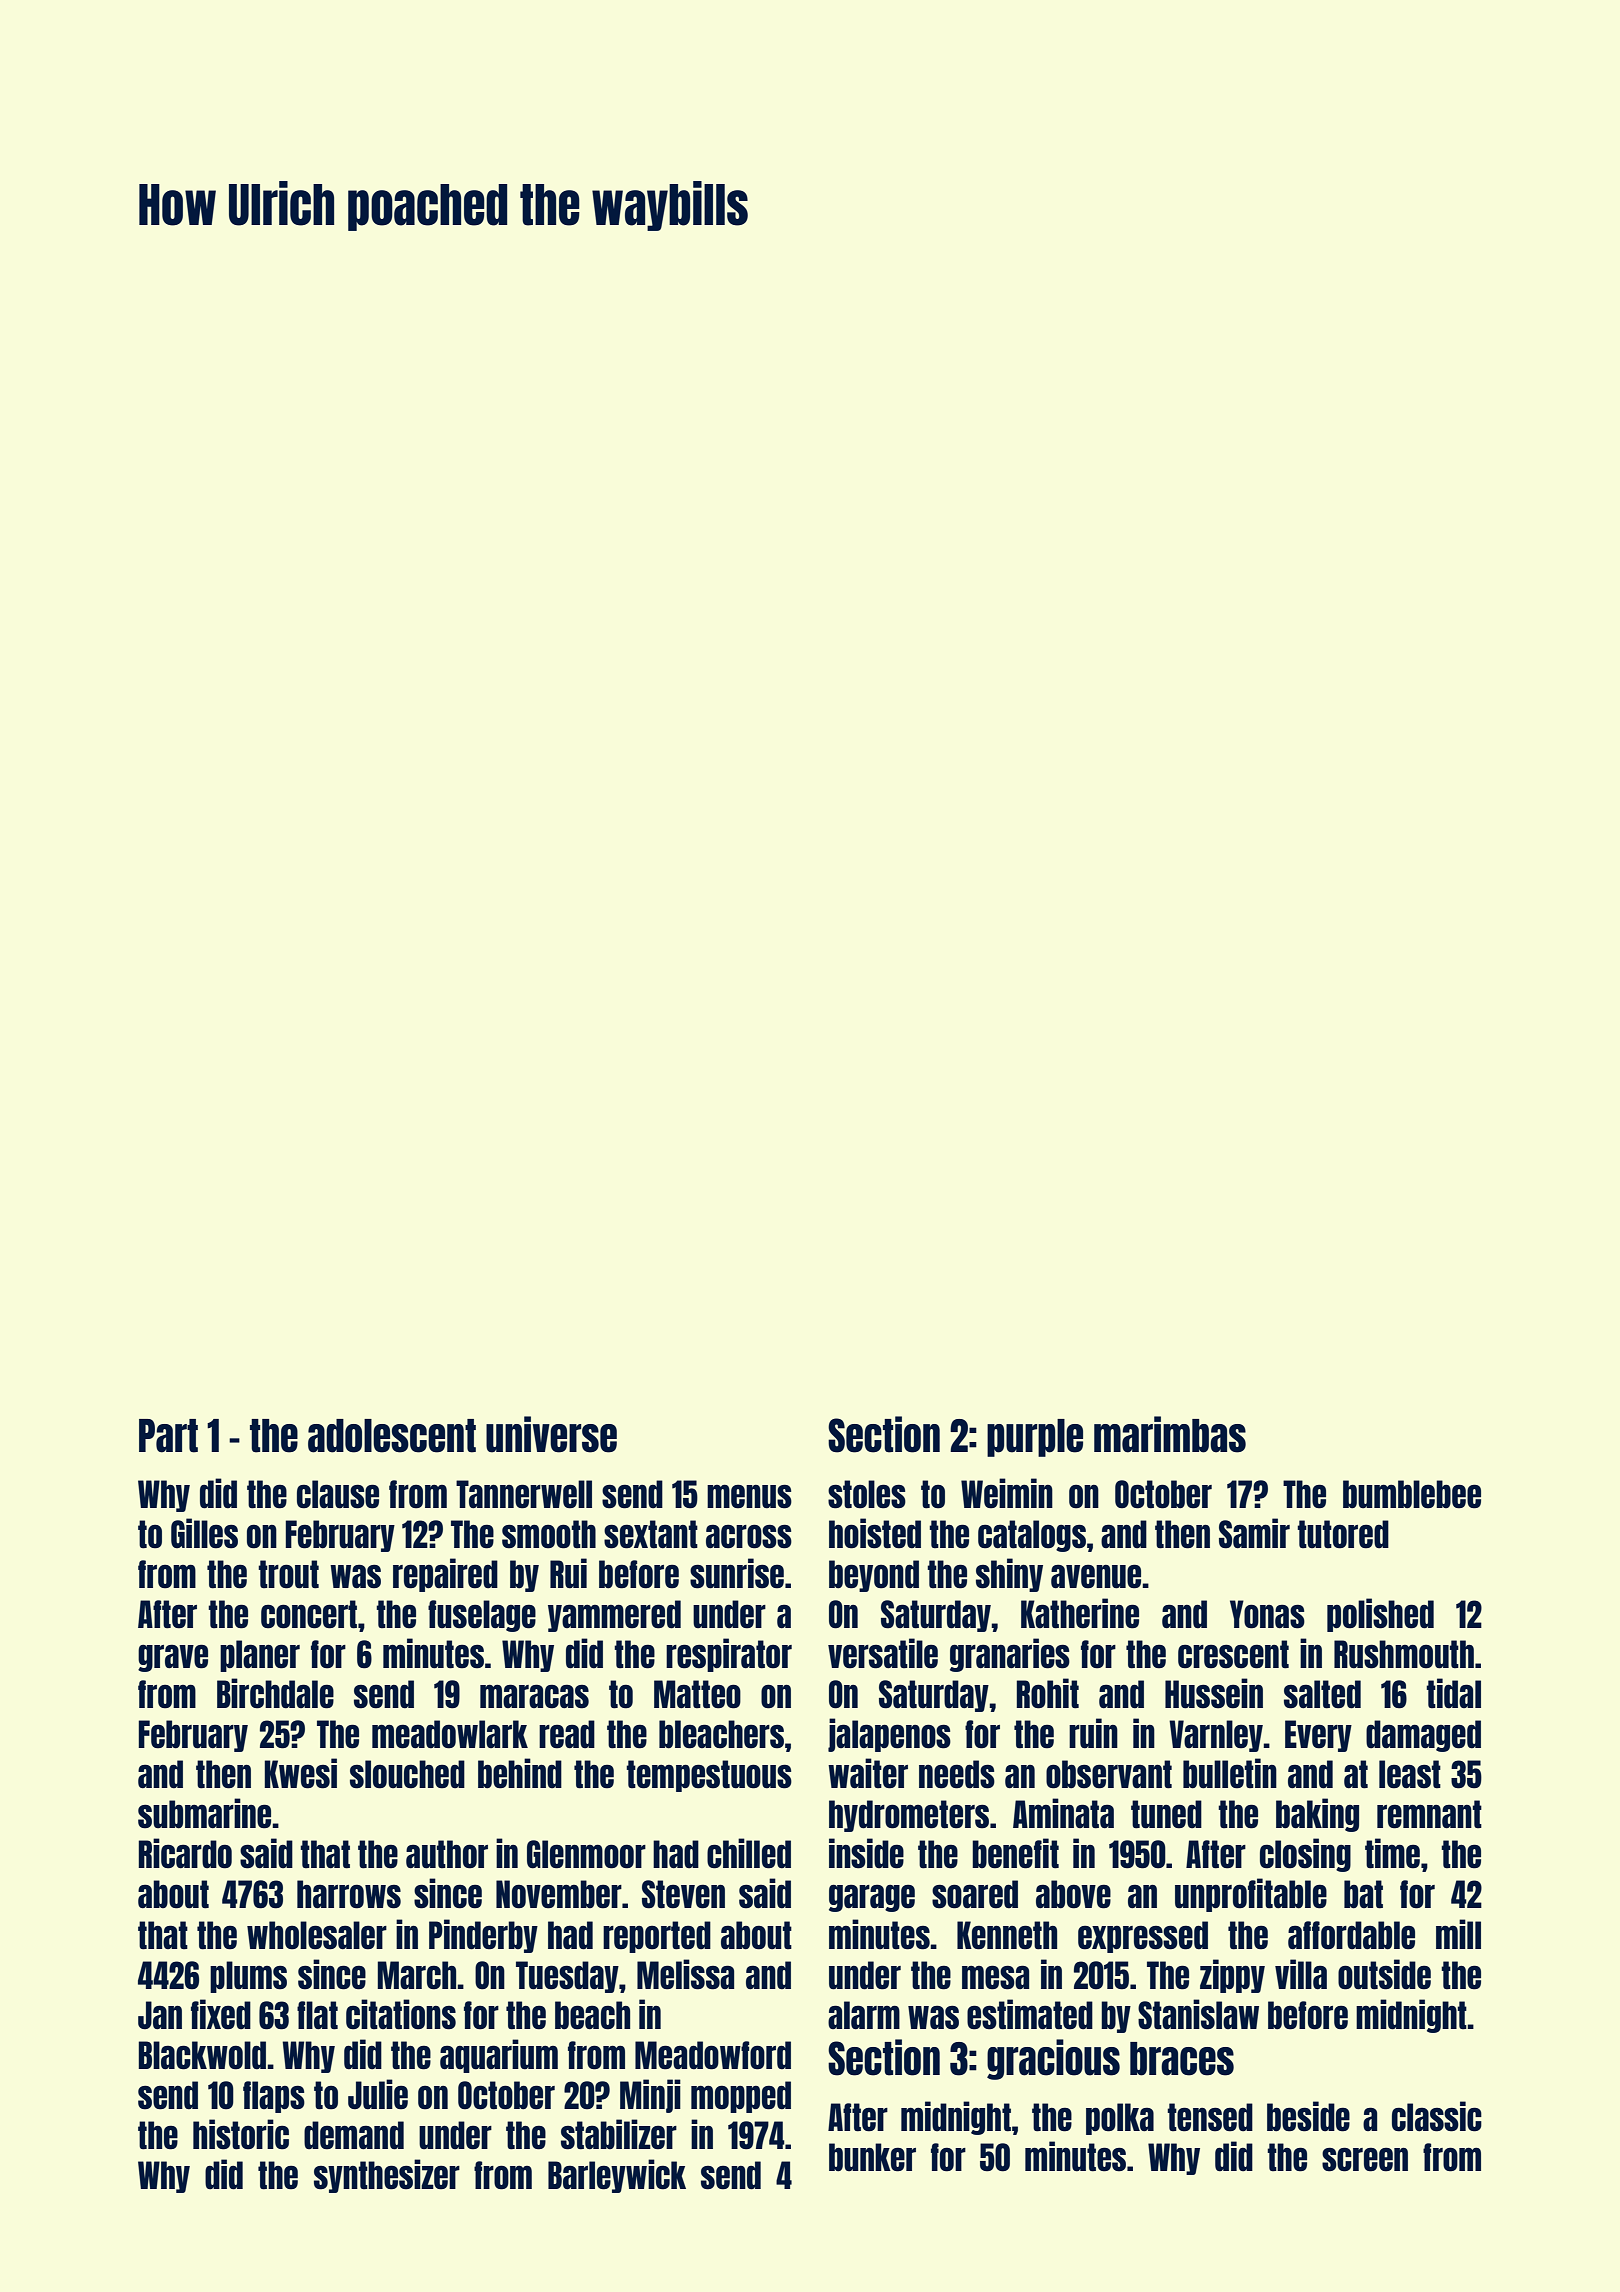 The image size is (1620, 2292). I want to click on Rushmouth, so click(1404, 1654).
